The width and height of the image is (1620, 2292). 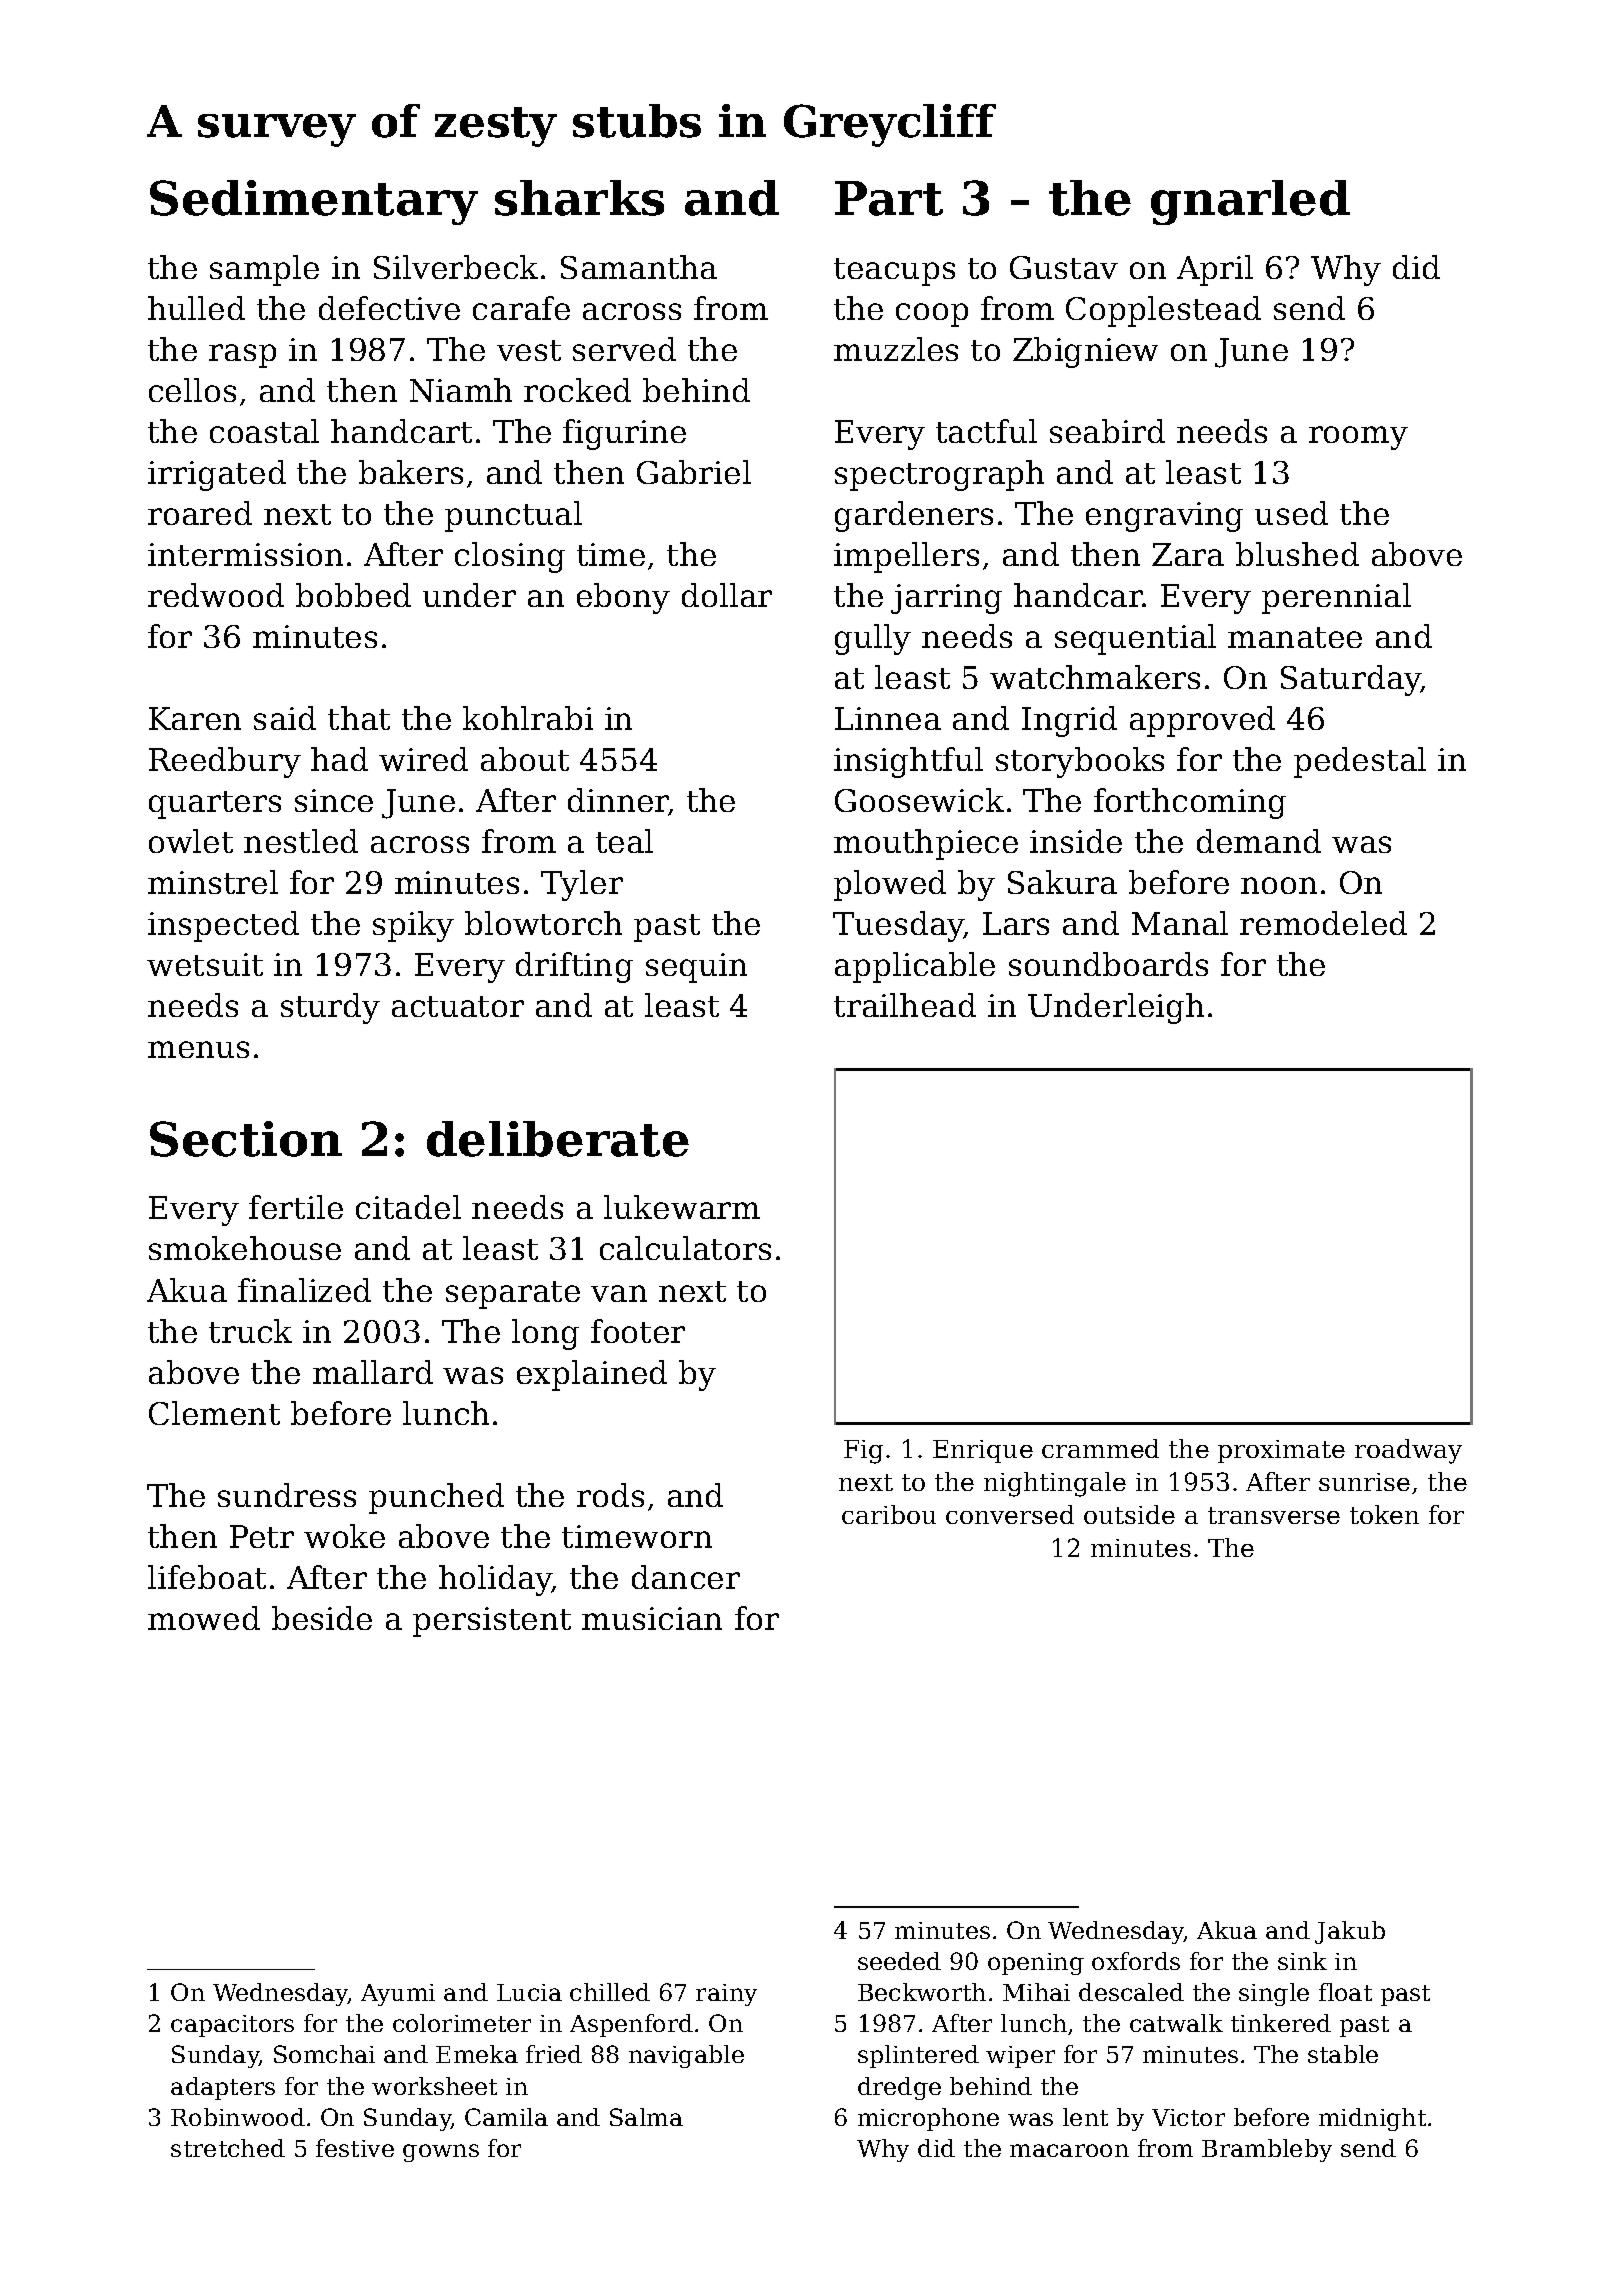 I want to click on vest, so click(x=529, y=350).
